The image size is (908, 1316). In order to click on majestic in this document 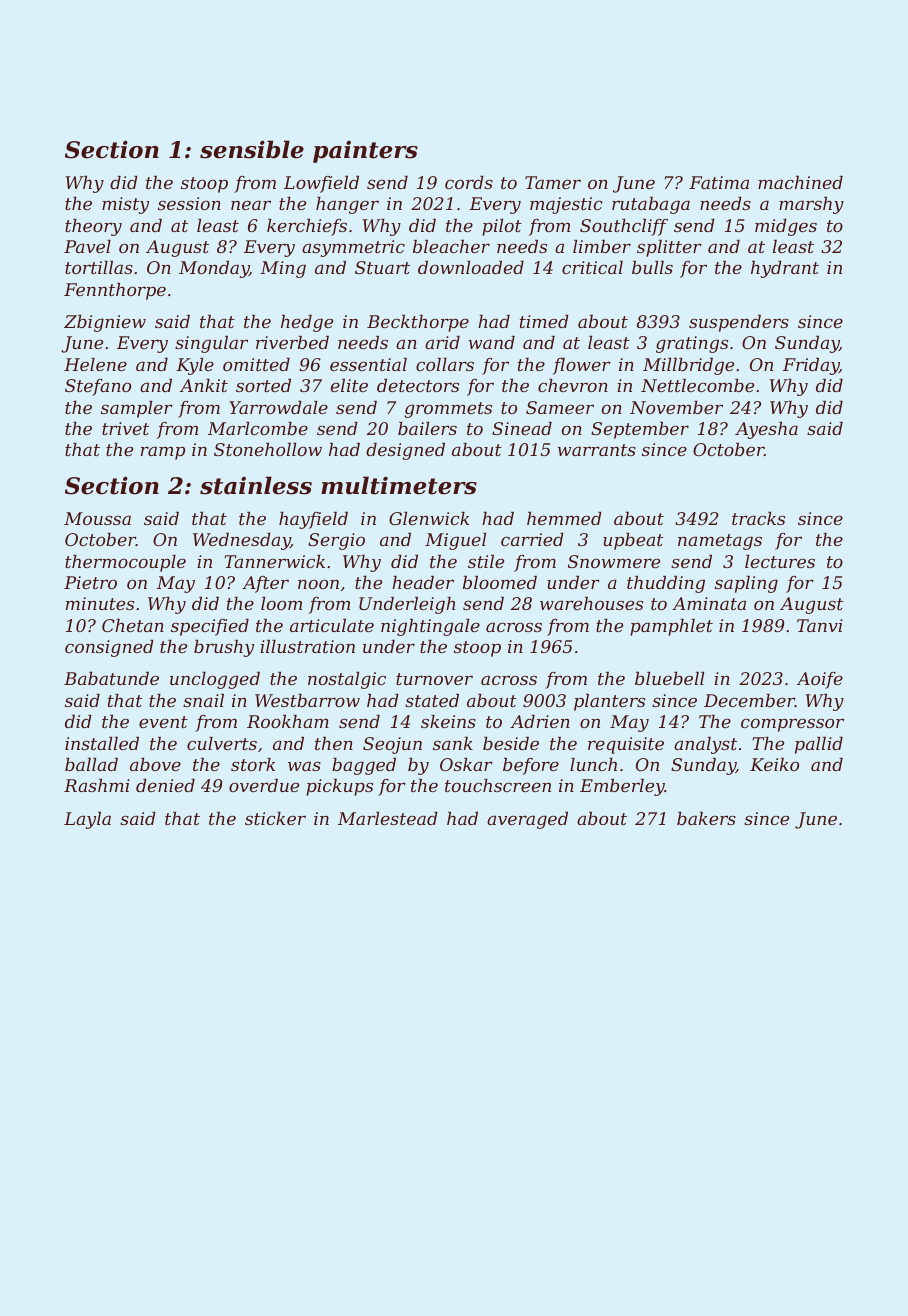, I will do `click(566, 205)`.
